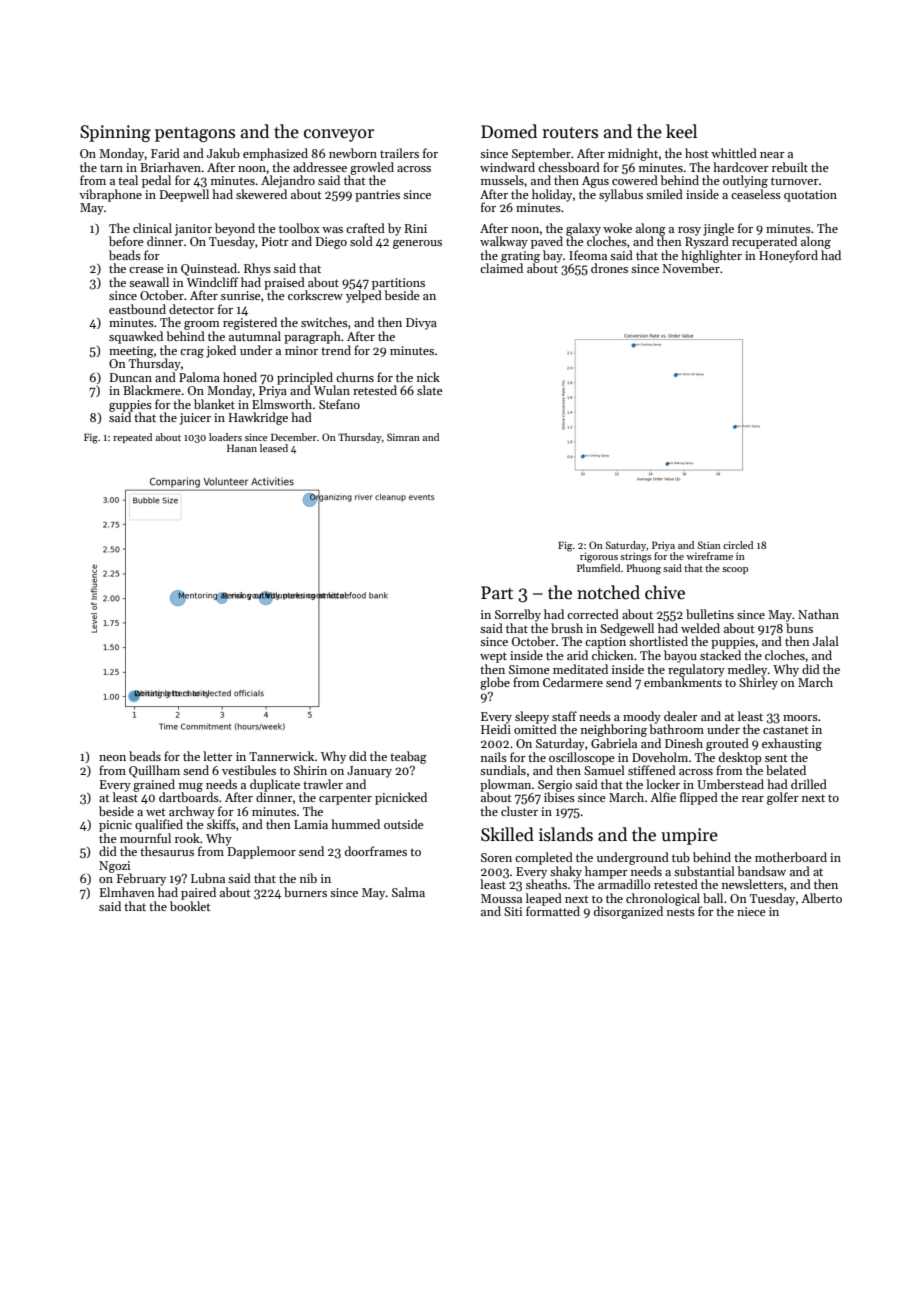 Image resolution: width=924 pixels, height=1308 pixels. What do you see at coordinates (132, 438) in the screenshot?
I see `repeated` at bounding box center [132, 438].
